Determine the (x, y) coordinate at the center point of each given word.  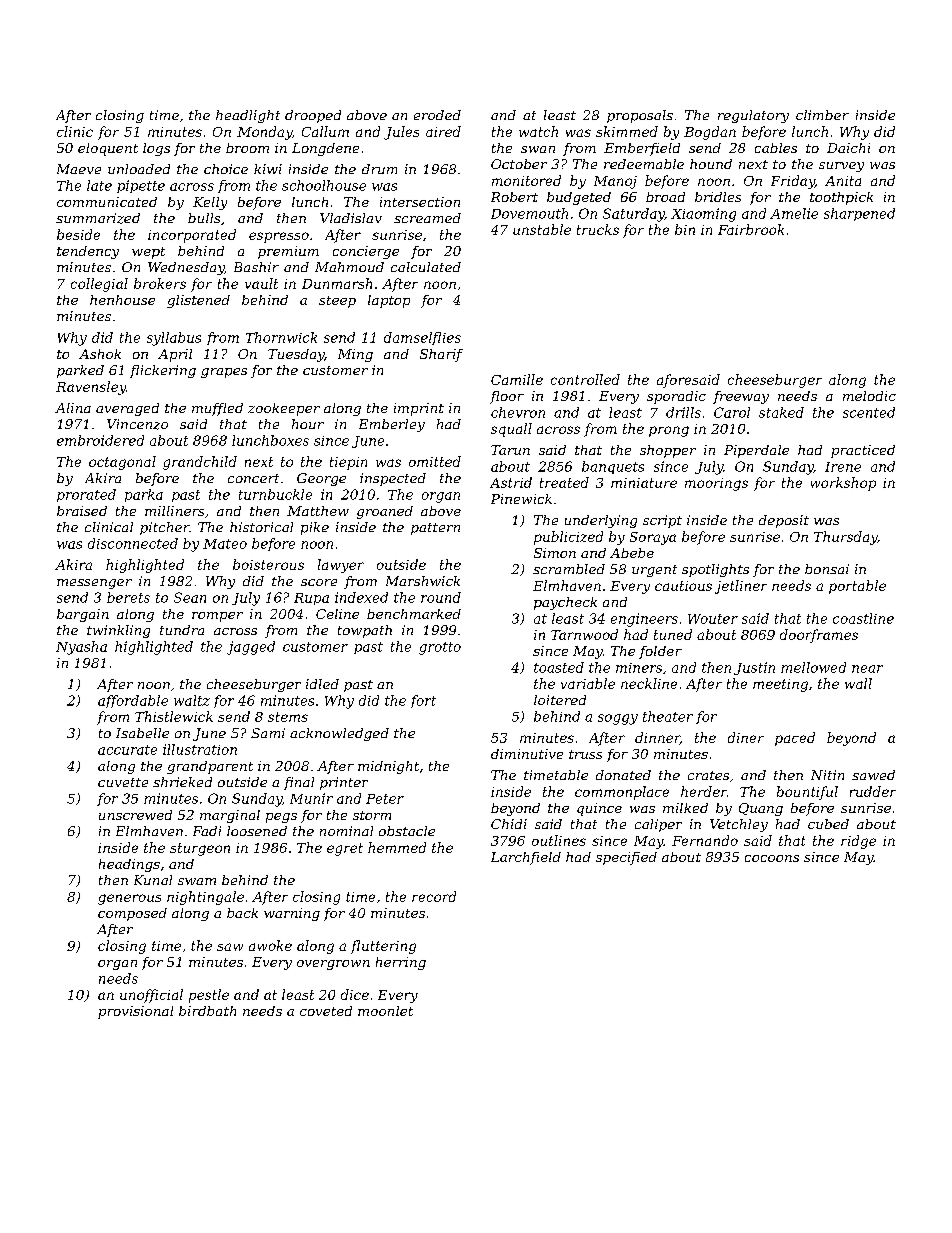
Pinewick (521, 499)
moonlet (385, 1011)
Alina (73, 408)
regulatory (753, 116)
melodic (869, 396)
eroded (437, 115)
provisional (135, 1012)
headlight (248, 116)
